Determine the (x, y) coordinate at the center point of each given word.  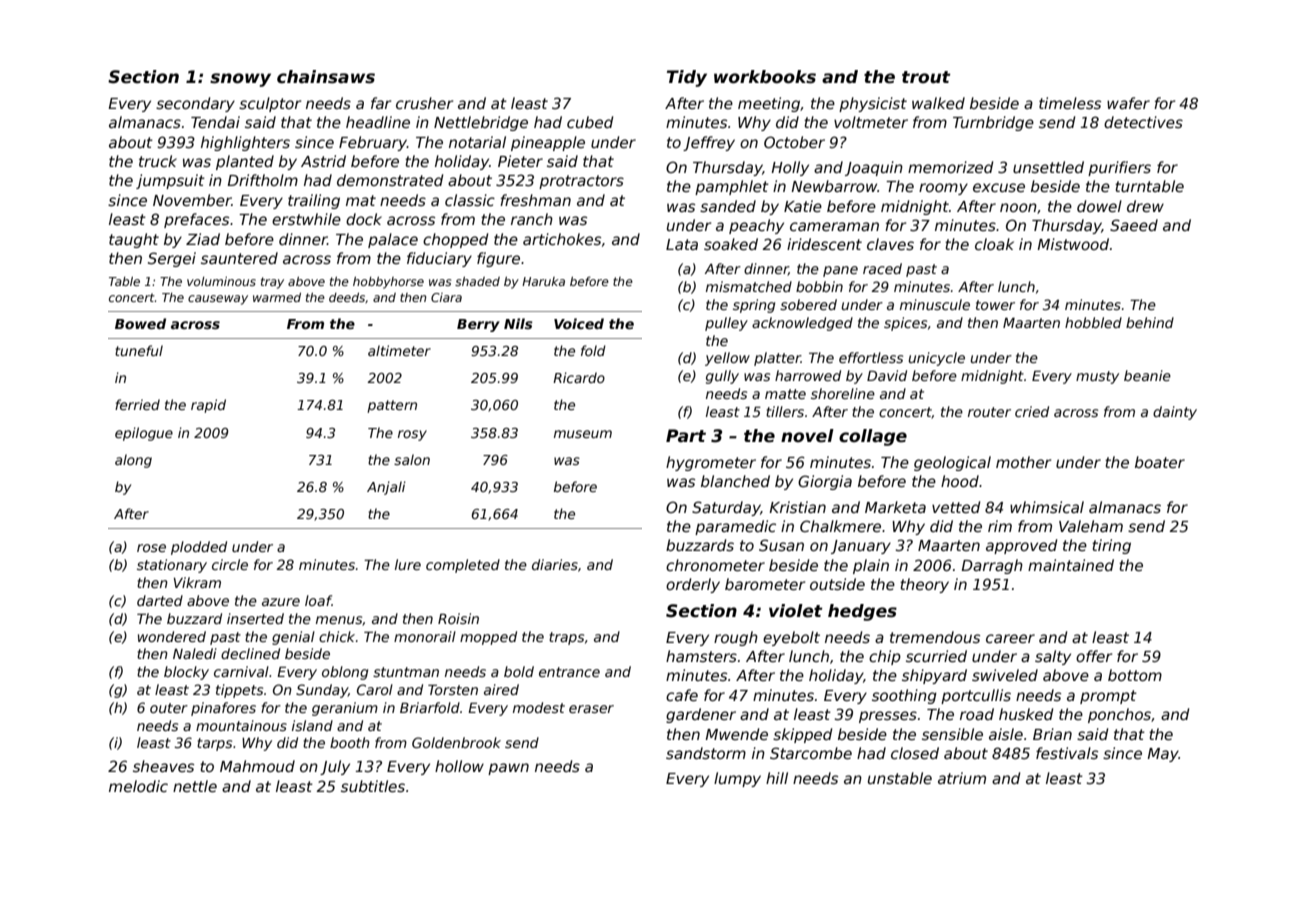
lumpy (737, 779)
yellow (727, 359)
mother (1023, 462)
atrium (962, 778)
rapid (208, 406)
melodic (138, 786)
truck (158, 161)
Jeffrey (709, 143)
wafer (1128, 103)
